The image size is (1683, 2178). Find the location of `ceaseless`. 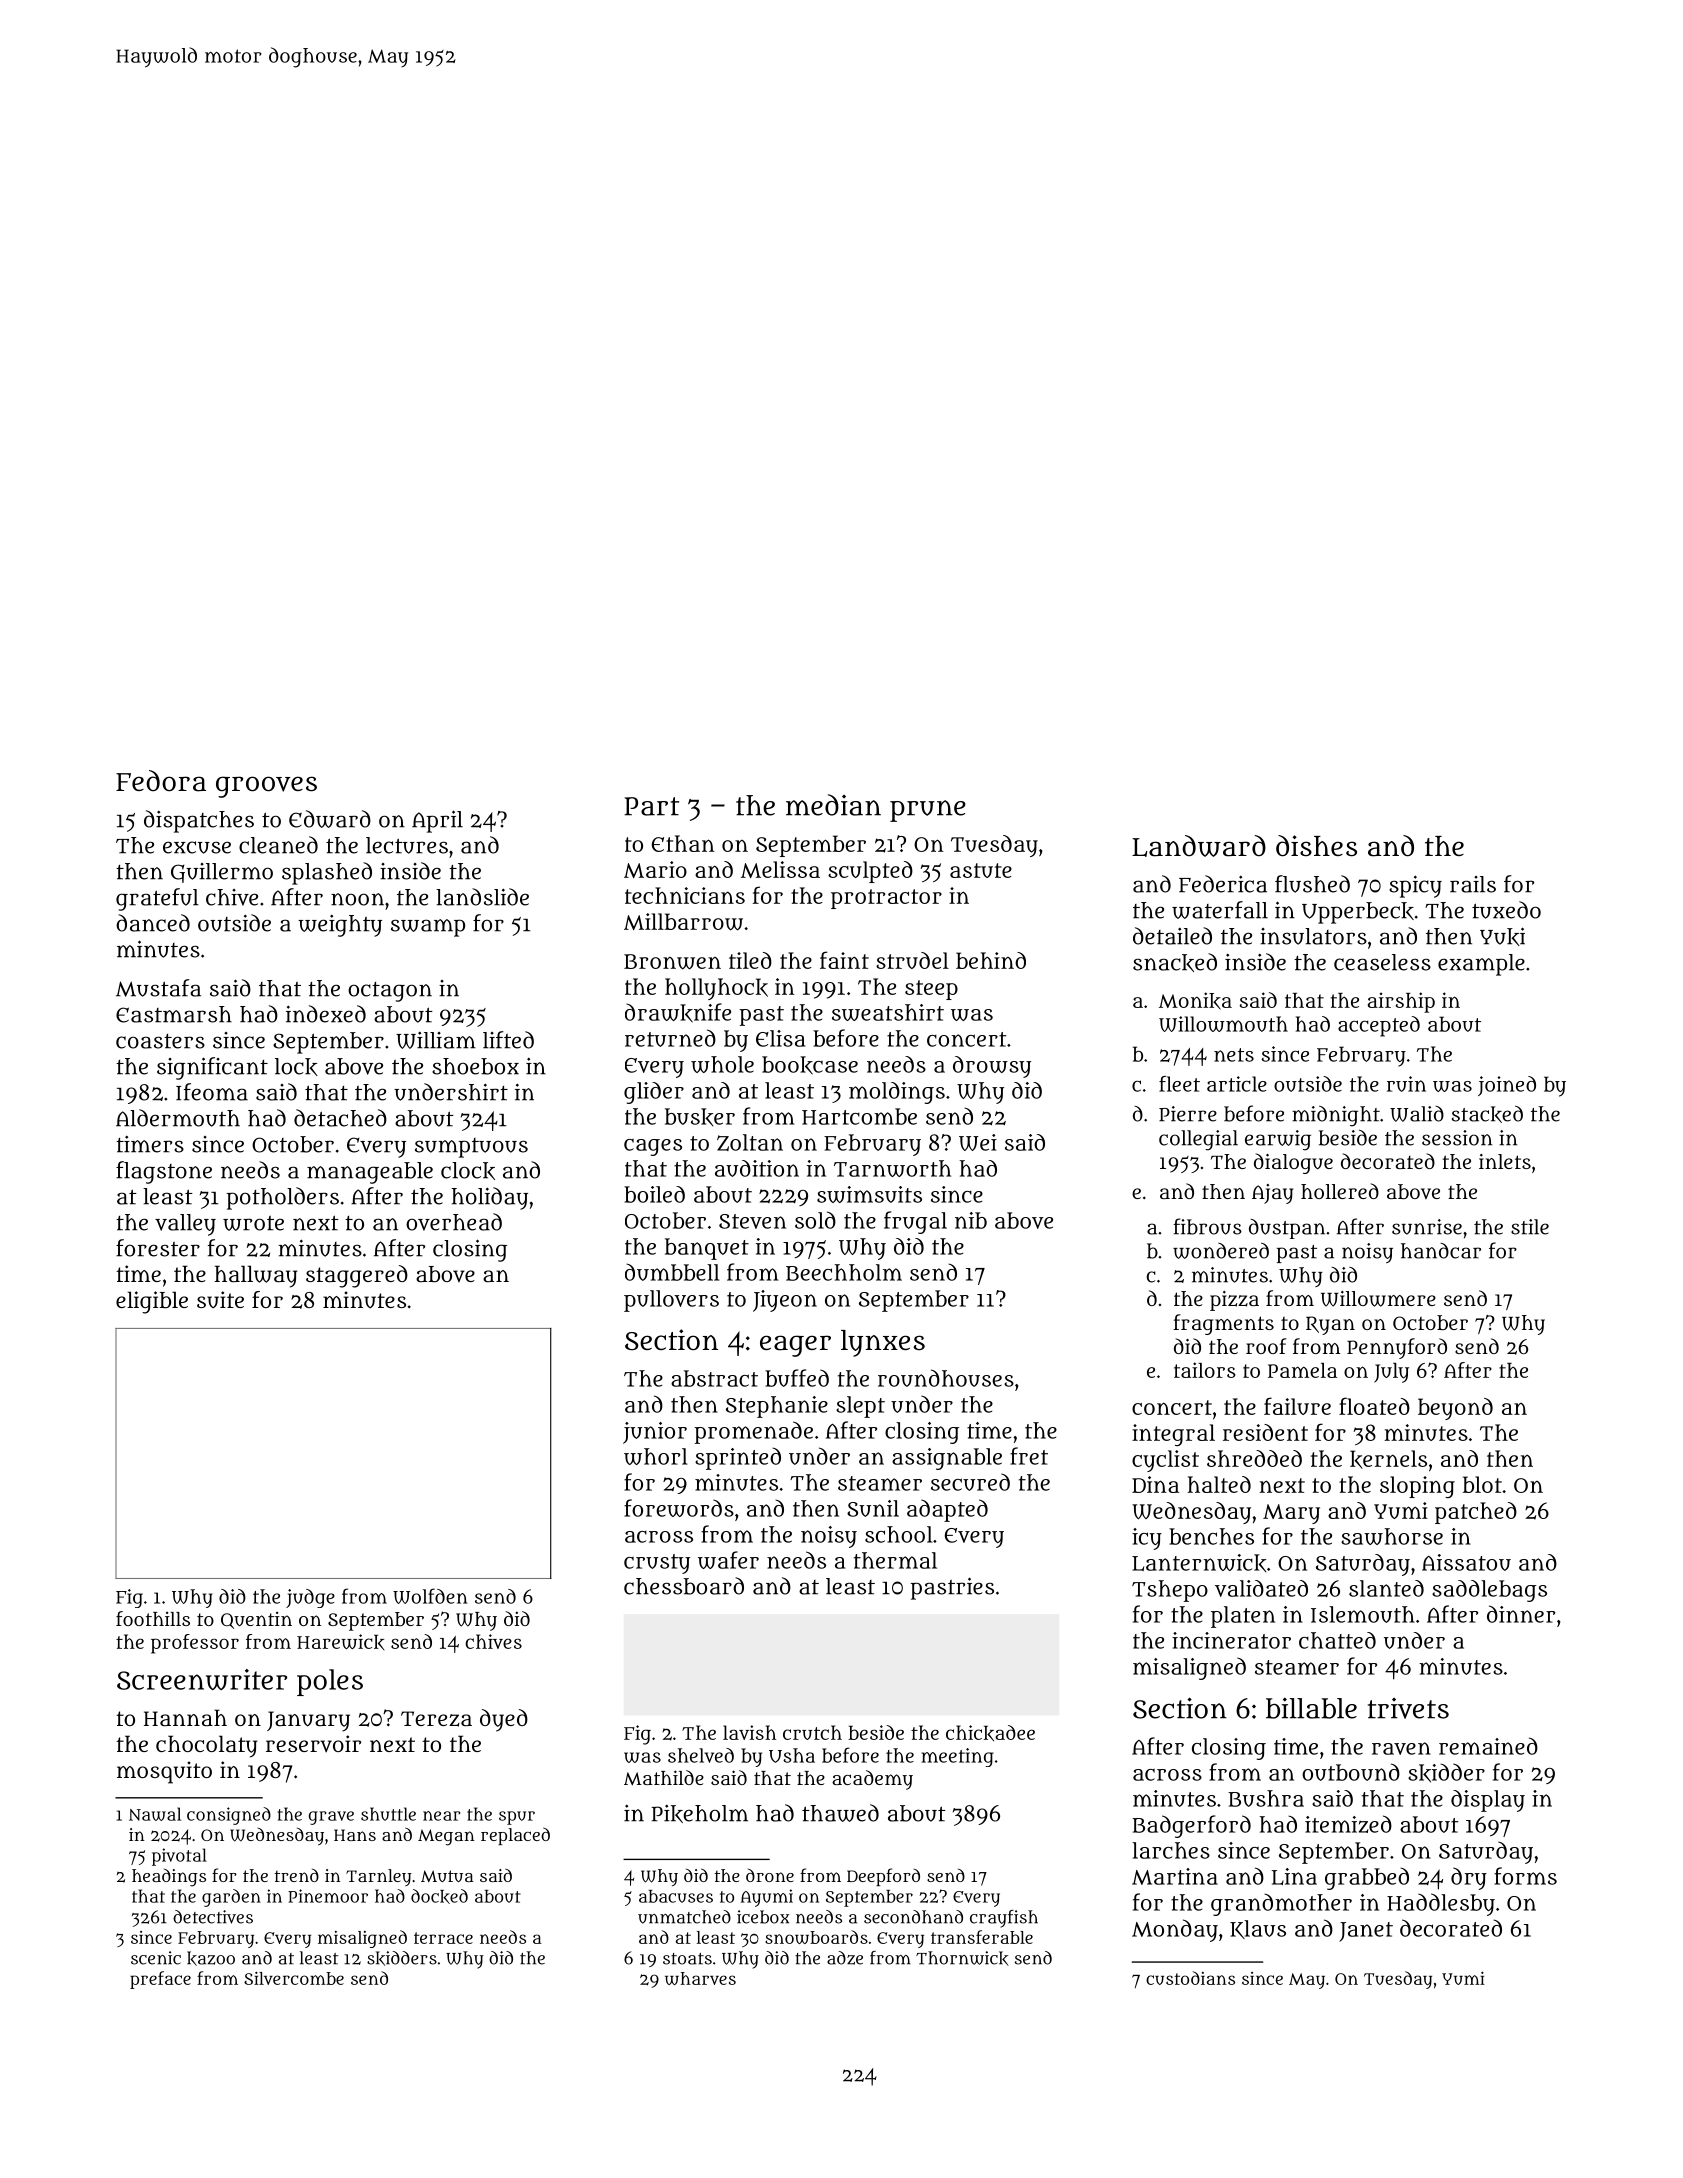

ceaseless is located at coordinates (1382, 962).
